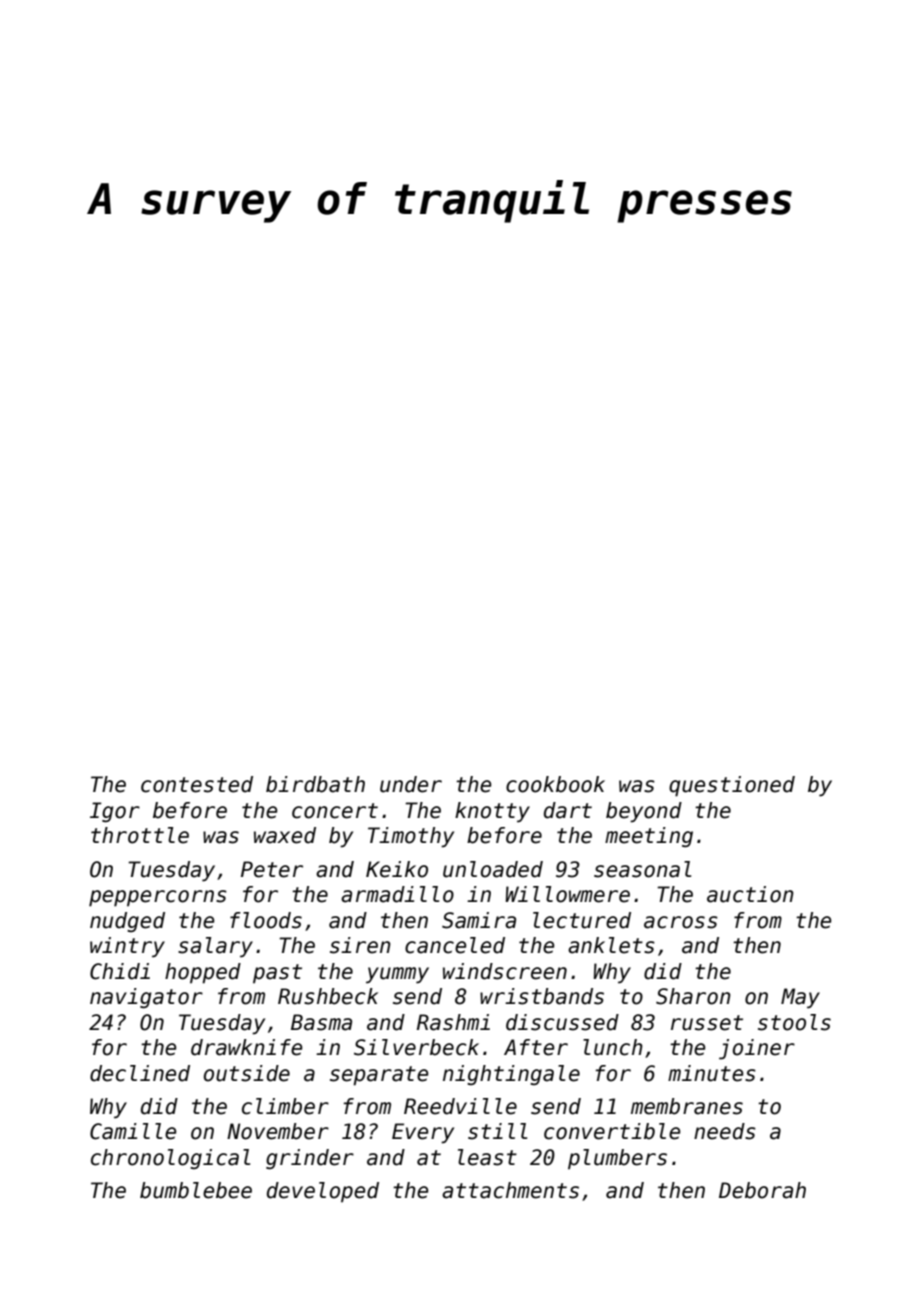 The width and height of the document is (924, 1311). I want to click on discussed, so click(562, 1022).
